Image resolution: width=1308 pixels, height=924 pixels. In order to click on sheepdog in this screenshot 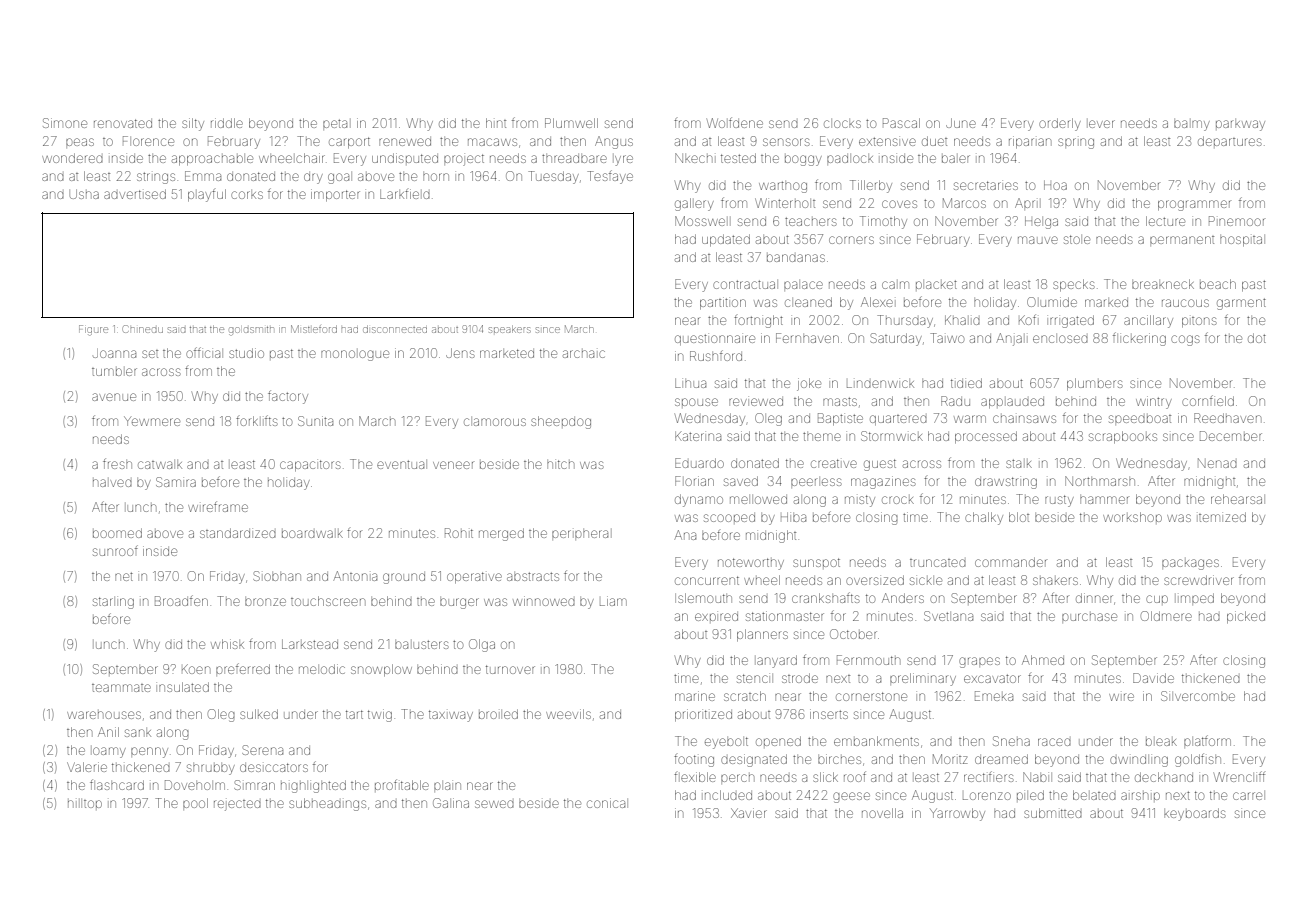, I will do `click(561, 422)`.
